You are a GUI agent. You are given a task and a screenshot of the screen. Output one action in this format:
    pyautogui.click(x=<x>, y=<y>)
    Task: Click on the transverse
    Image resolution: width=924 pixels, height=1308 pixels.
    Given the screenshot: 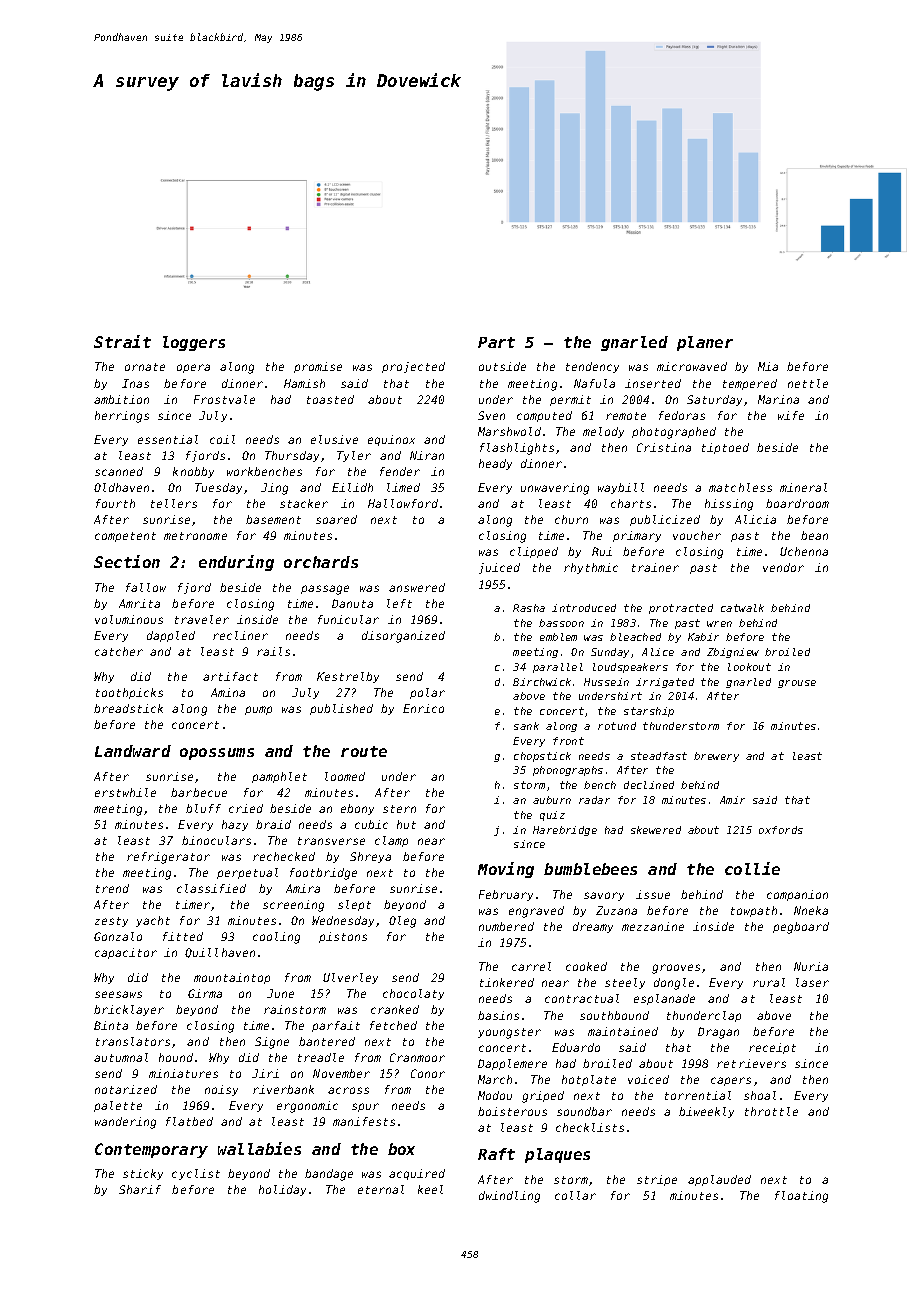 What is the action you would take?
    pyautogui.click(x=331, y=841)
